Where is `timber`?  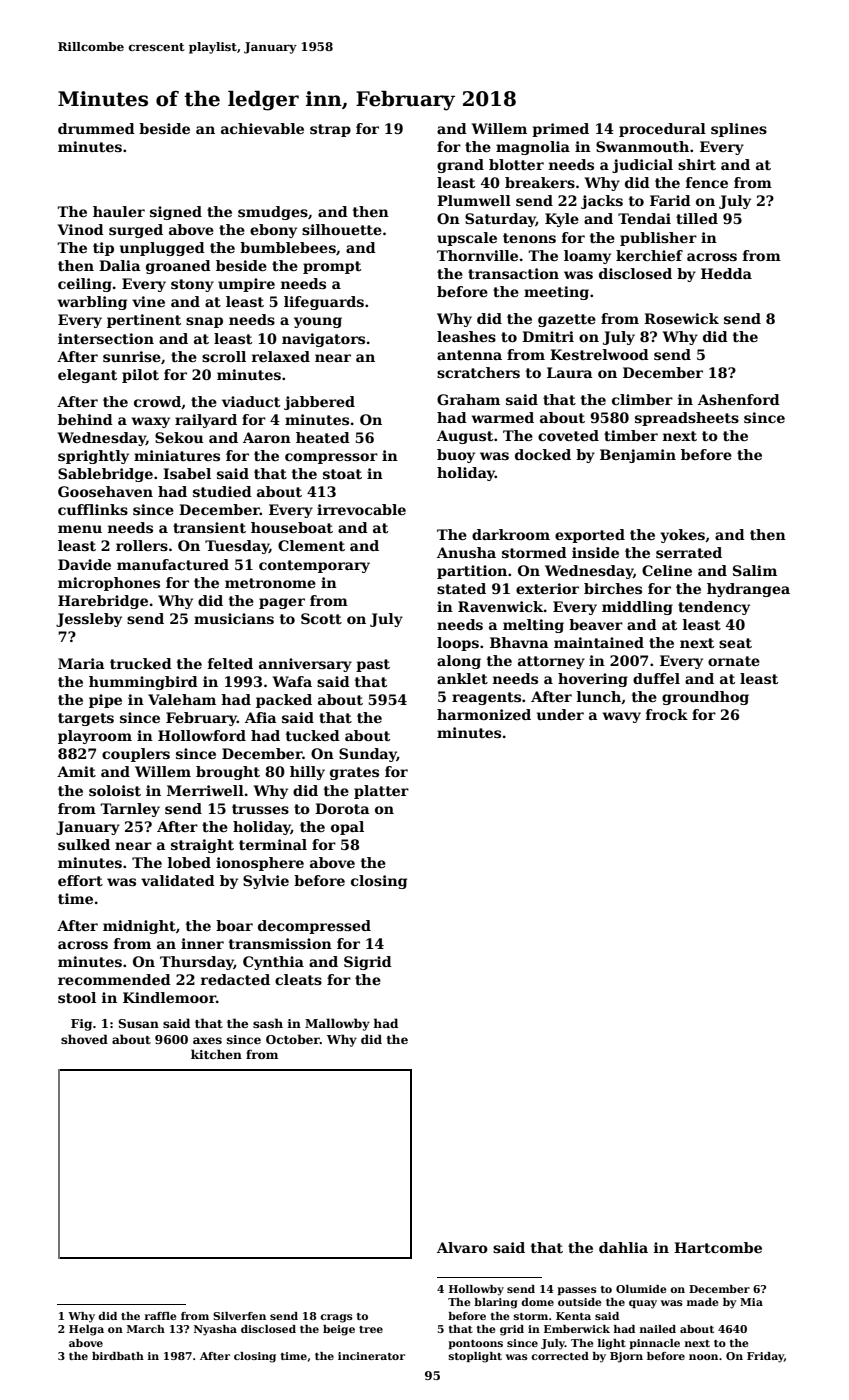 timber is located at coordinates (631, 435).
